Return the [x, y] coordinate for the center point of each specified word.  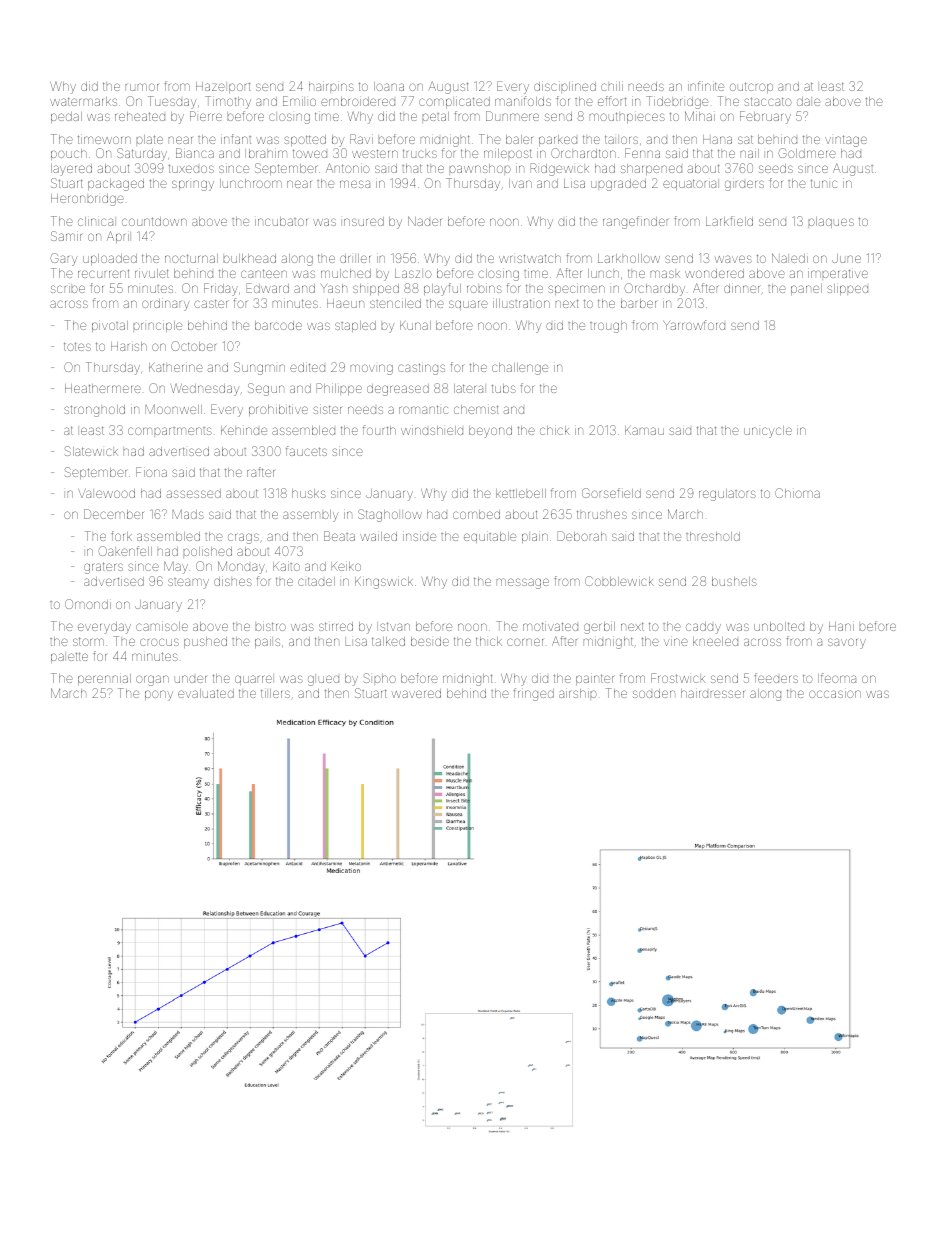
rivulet [152, 273]
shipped [376, 289]
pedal [66, 117]
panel [806, 289]
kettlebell [521, 493]
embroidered [358, 101]
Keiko [346, 566]
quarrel [253, 680]
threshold [713, 536]
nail [750, 153]
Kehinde [244, 430]
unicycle [768, 432]
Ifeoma [837, 678]
